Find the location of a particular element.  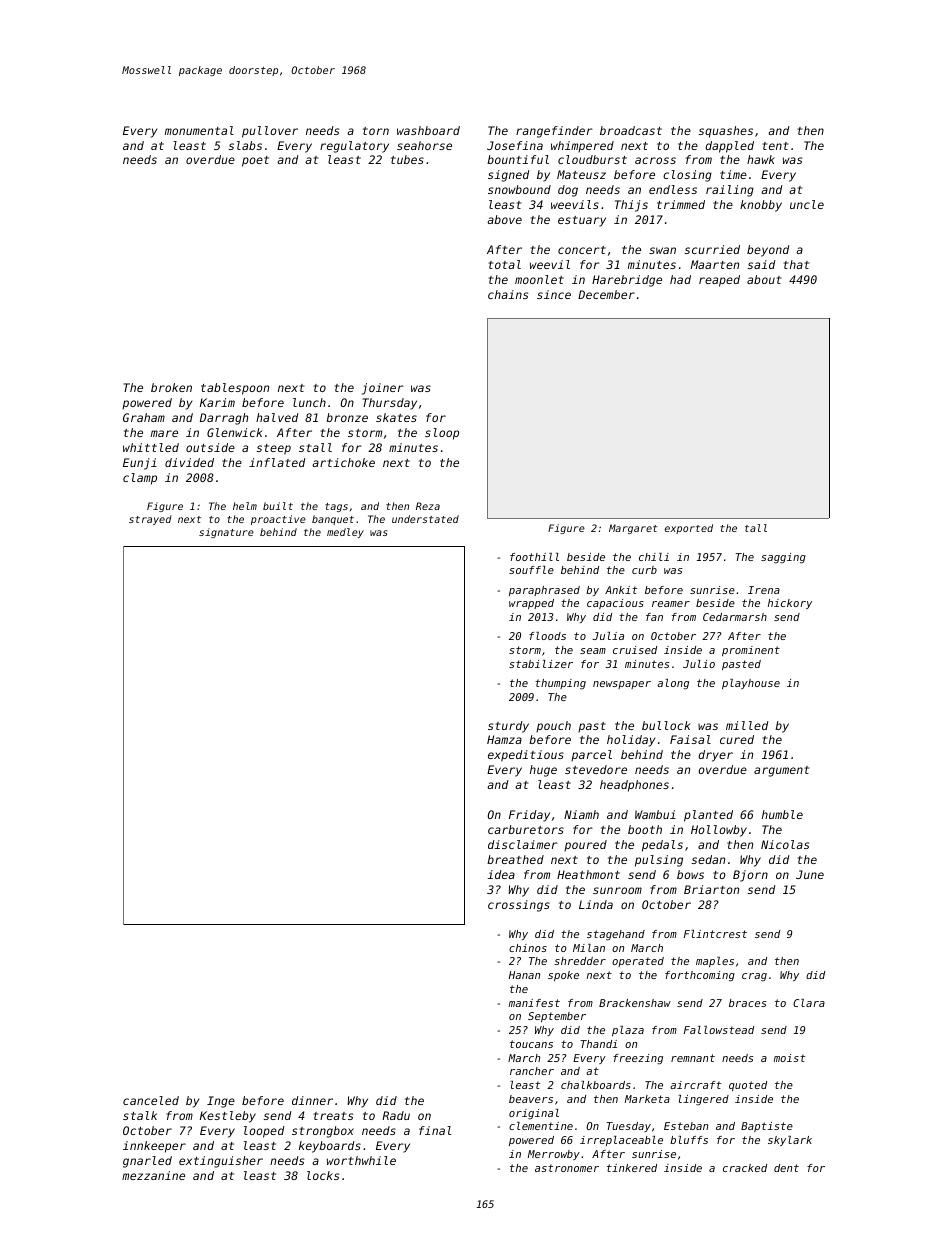

steep is located at coordinates (274, 449).
